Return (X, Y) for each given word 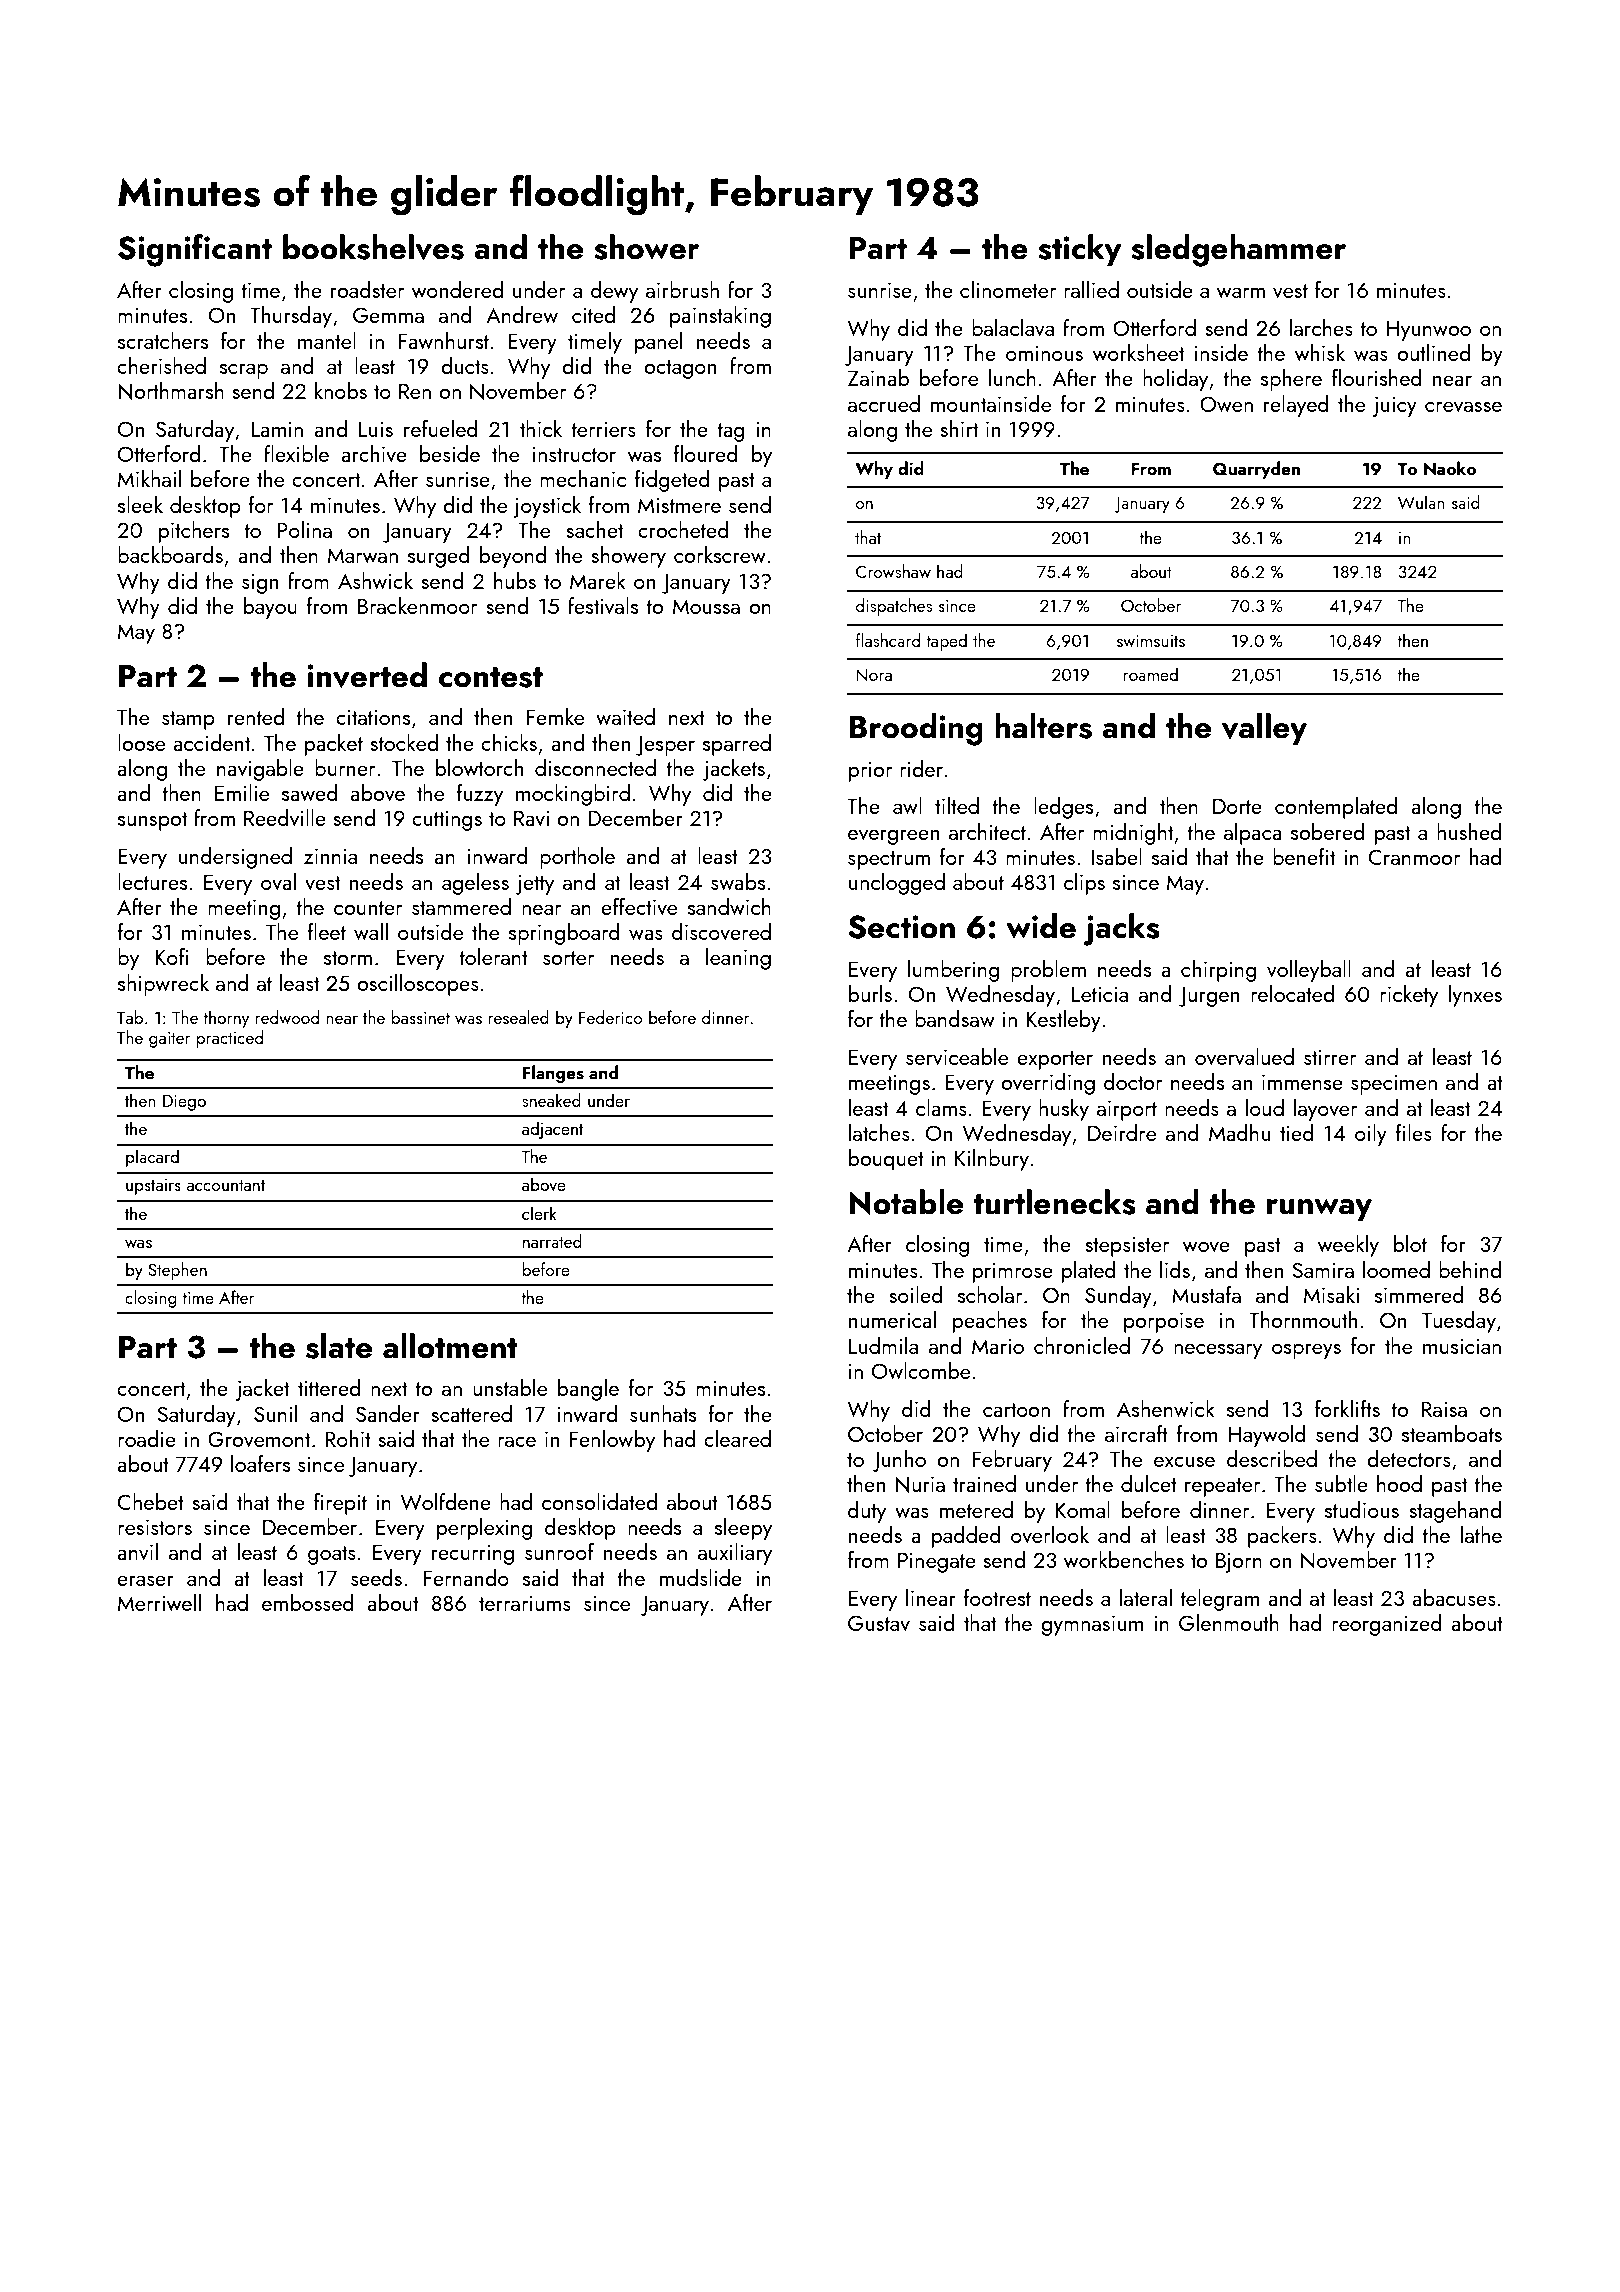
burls (870, 993)
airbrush (682, 289)
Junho (899, 1461)
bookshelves (373, 247)
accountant (226, 1185)
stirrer (1330, 1057)
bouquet (886, 1160)
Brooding (916, 729)
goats (332, 1555)
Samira (1323, 1270)
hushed (1469, 831)
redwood (287, 1017)
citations (373, 717)
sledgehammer (1238, 250)
